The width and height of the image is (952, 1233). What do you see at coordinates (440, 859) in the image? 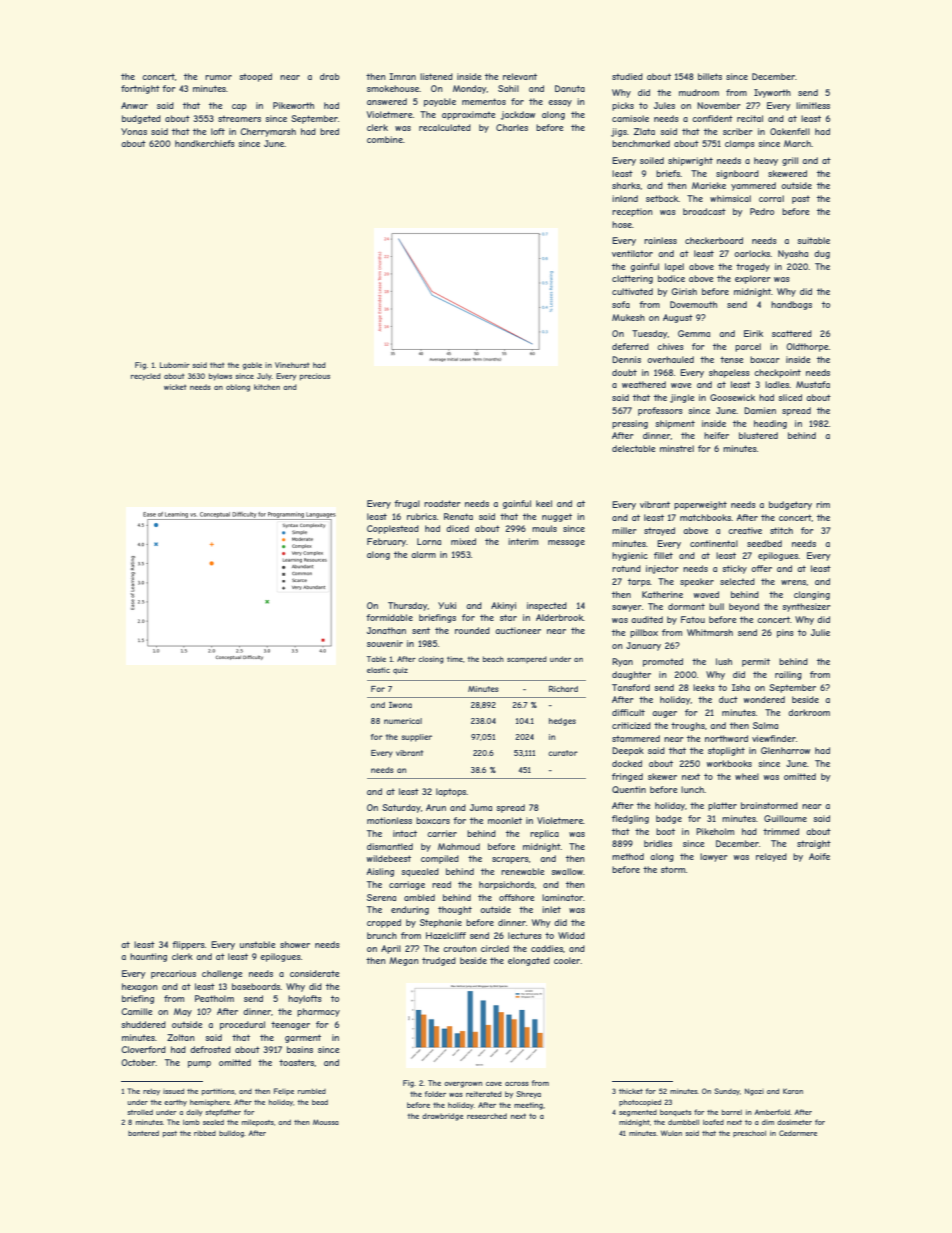
I see `compiled` at bounding box center [440, 859].
